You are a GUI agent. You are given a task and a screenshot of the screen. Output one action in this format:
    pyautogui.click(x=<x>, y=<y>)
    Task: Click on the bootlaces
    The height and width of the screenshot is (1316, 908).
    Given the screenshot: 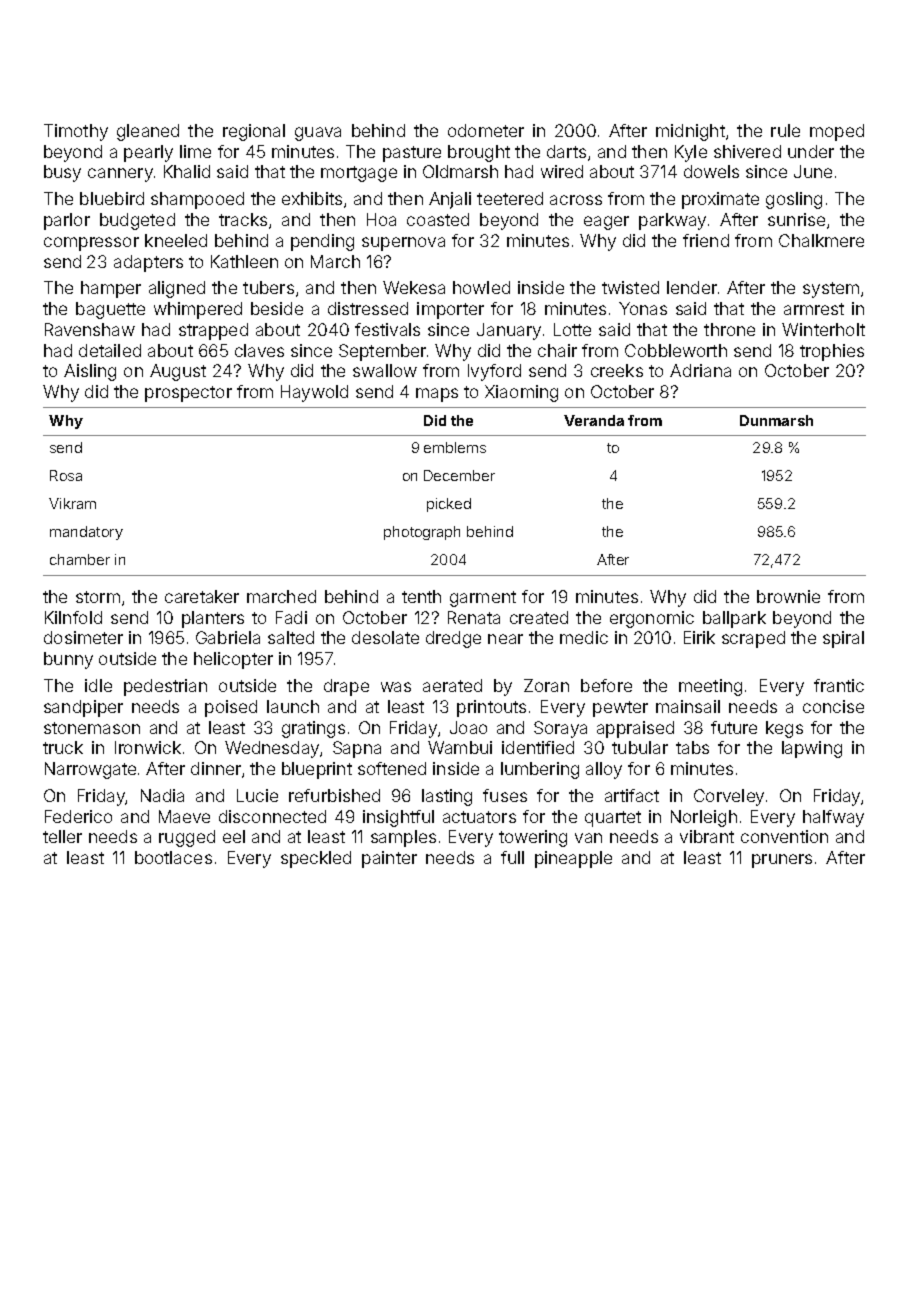 What is the action you would take?
    pyautogui.click(x=173, y=857)
